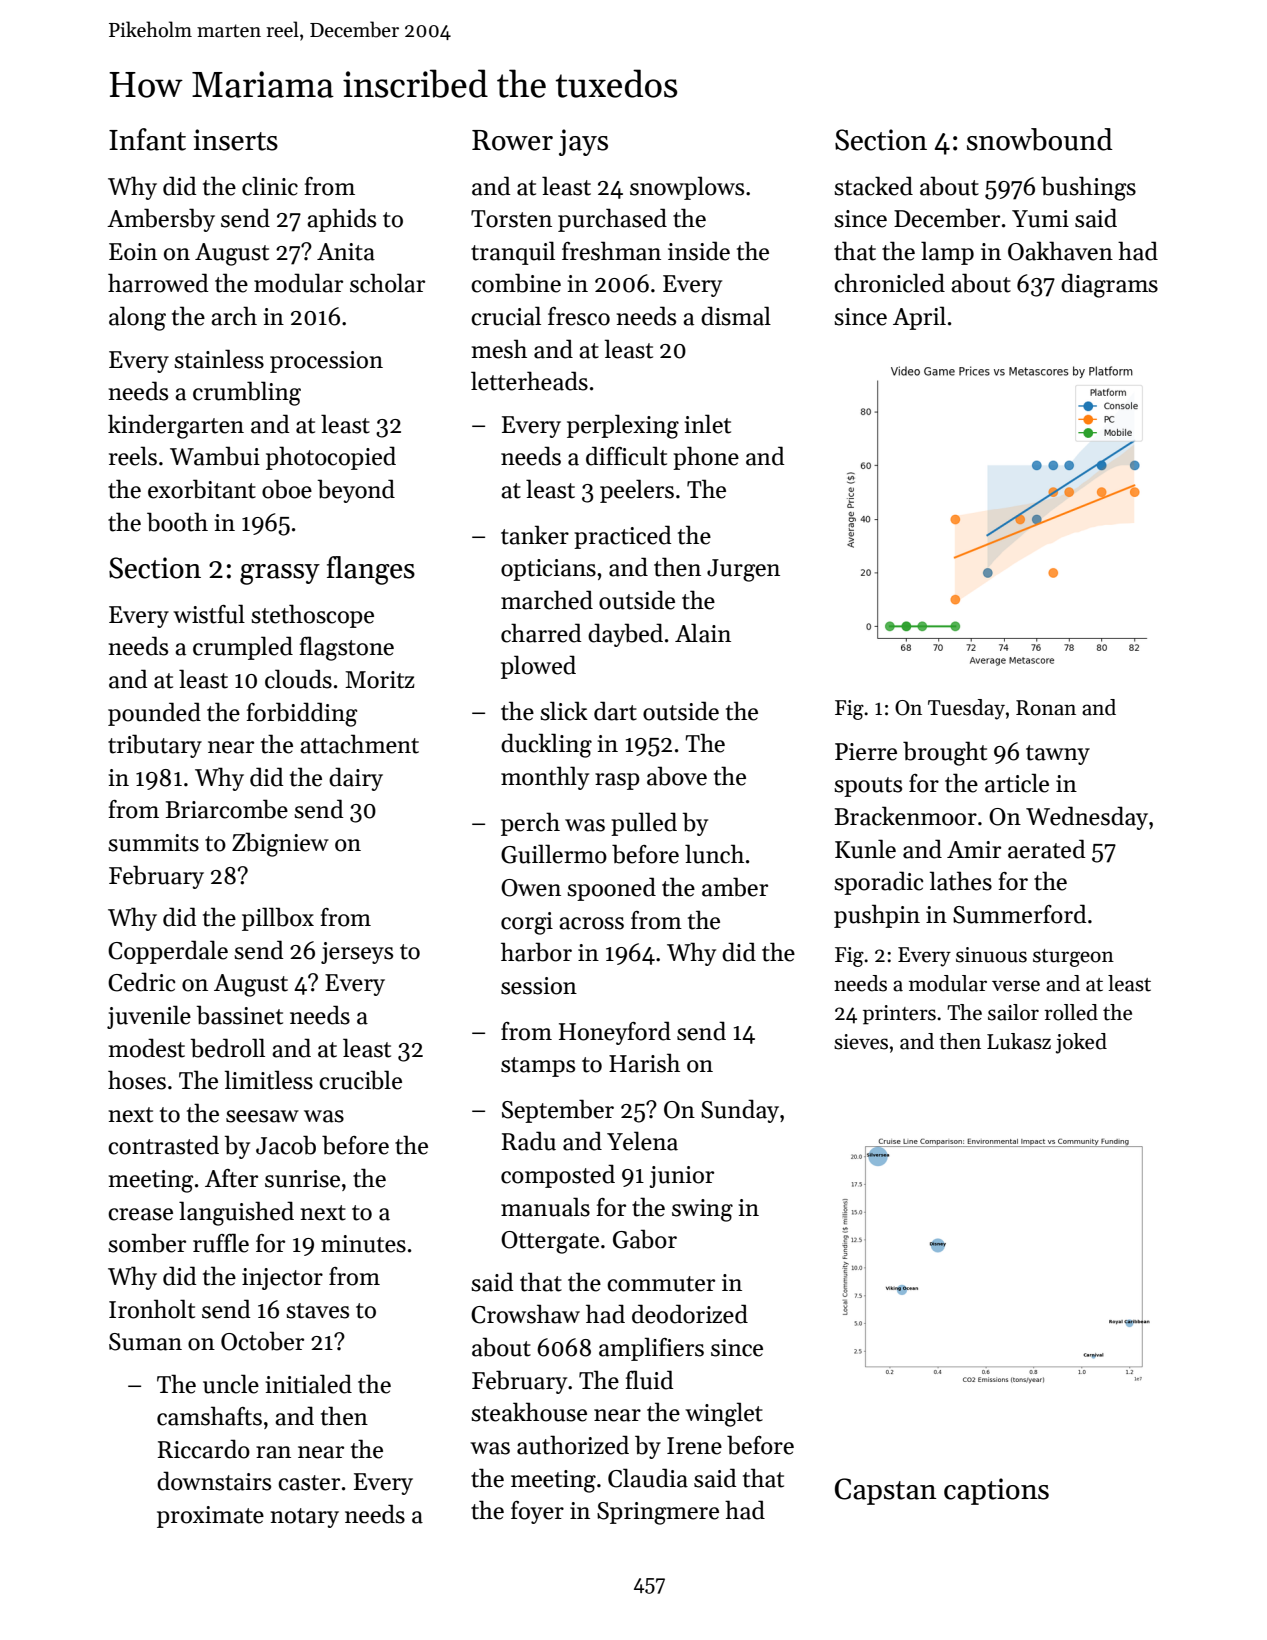  I want to click on Harish, so click(644, 1063).
